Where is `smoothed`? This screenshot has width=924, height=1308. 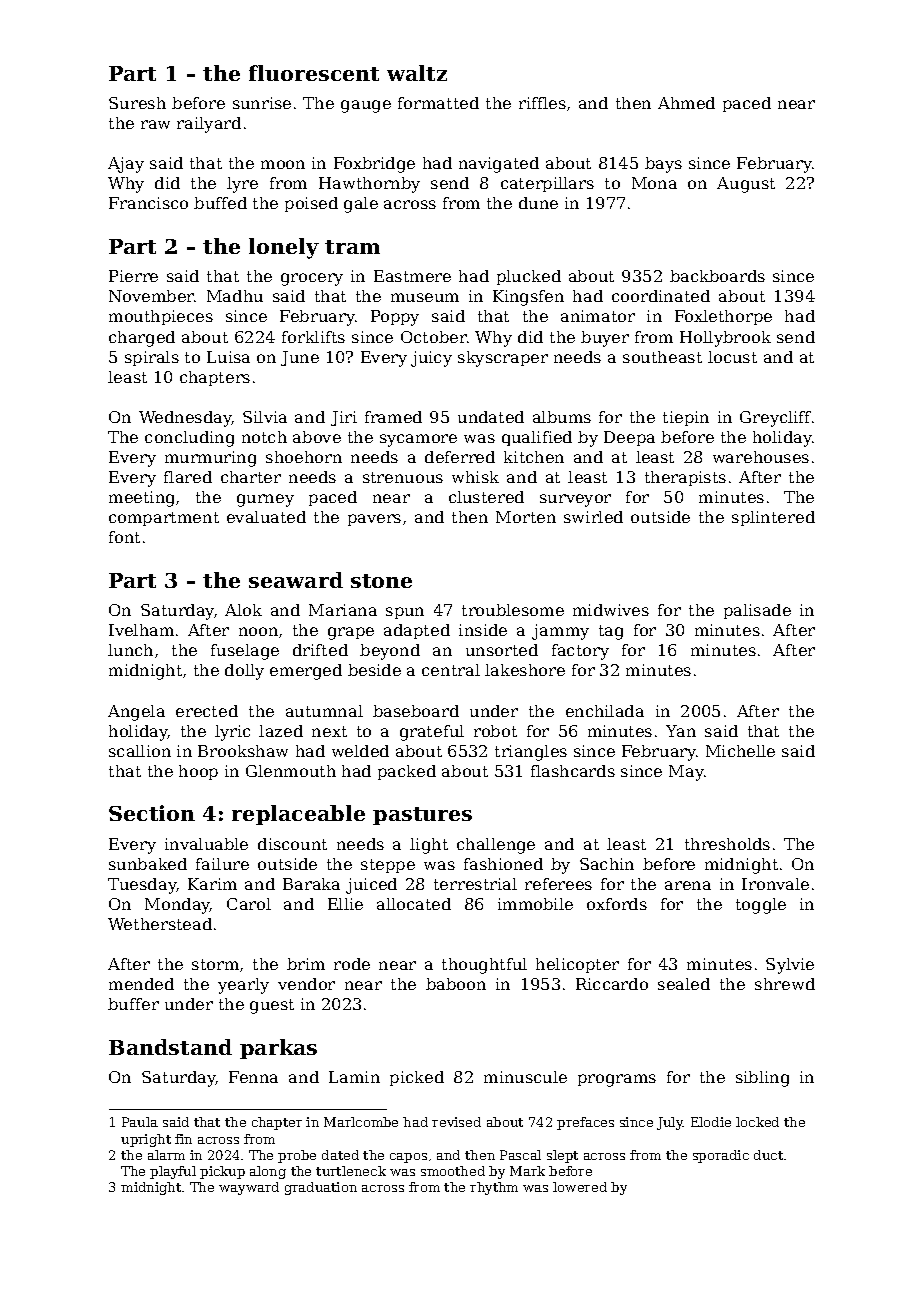 smoothed is located at coordinates (453, 1171).
